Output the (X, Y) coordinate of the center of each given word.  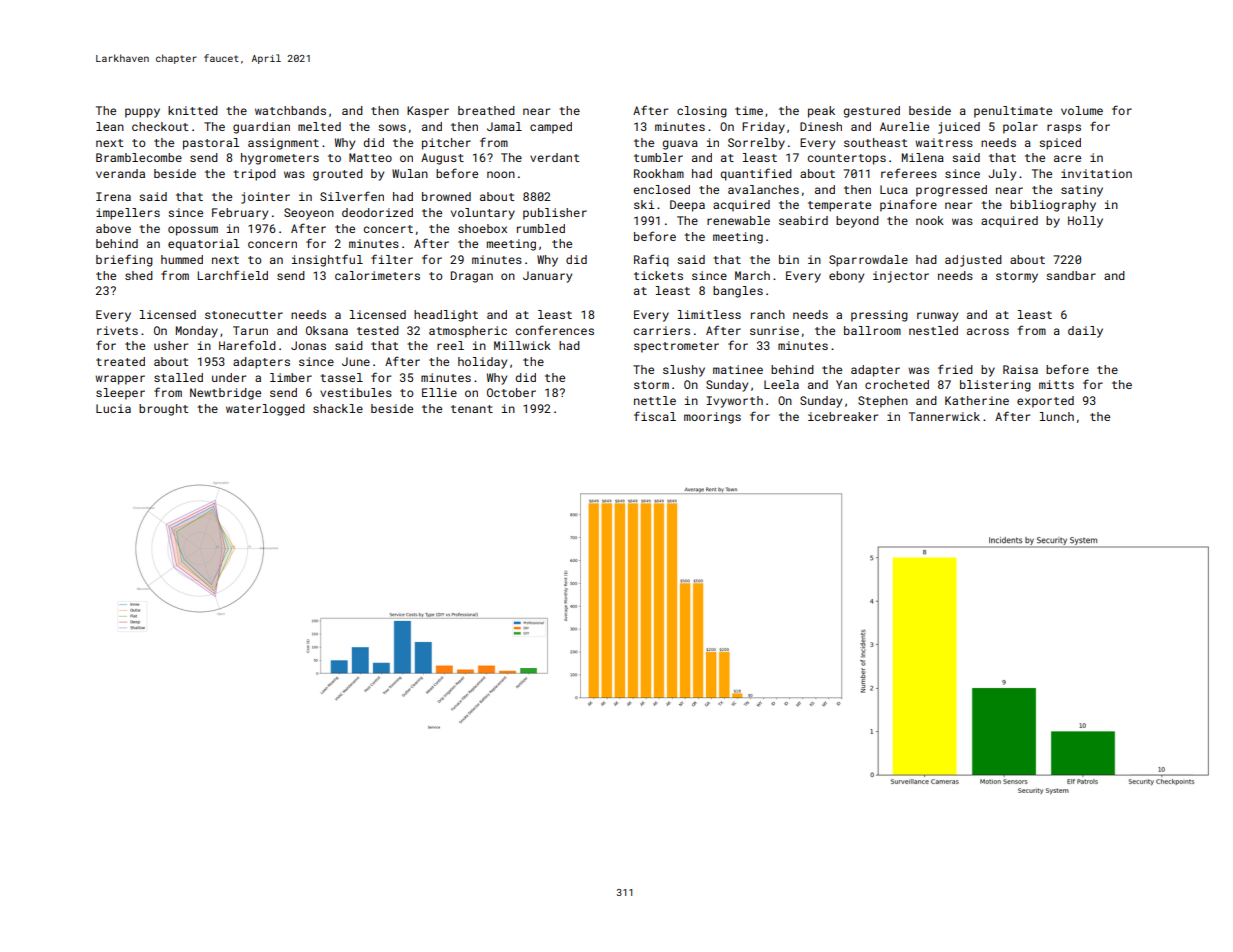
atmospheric (468, 332)
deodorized (377, 212)
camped (551, 128)
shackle (338, 408)
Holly (1085, 222)
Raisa (1020, 369)
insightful (327, 260)
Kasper (428, 112)
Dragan (472, 277)
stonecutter (244, 315)
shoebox (482, 228)
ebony (846, 277)
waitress (944, 142)
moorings (712, 418)
